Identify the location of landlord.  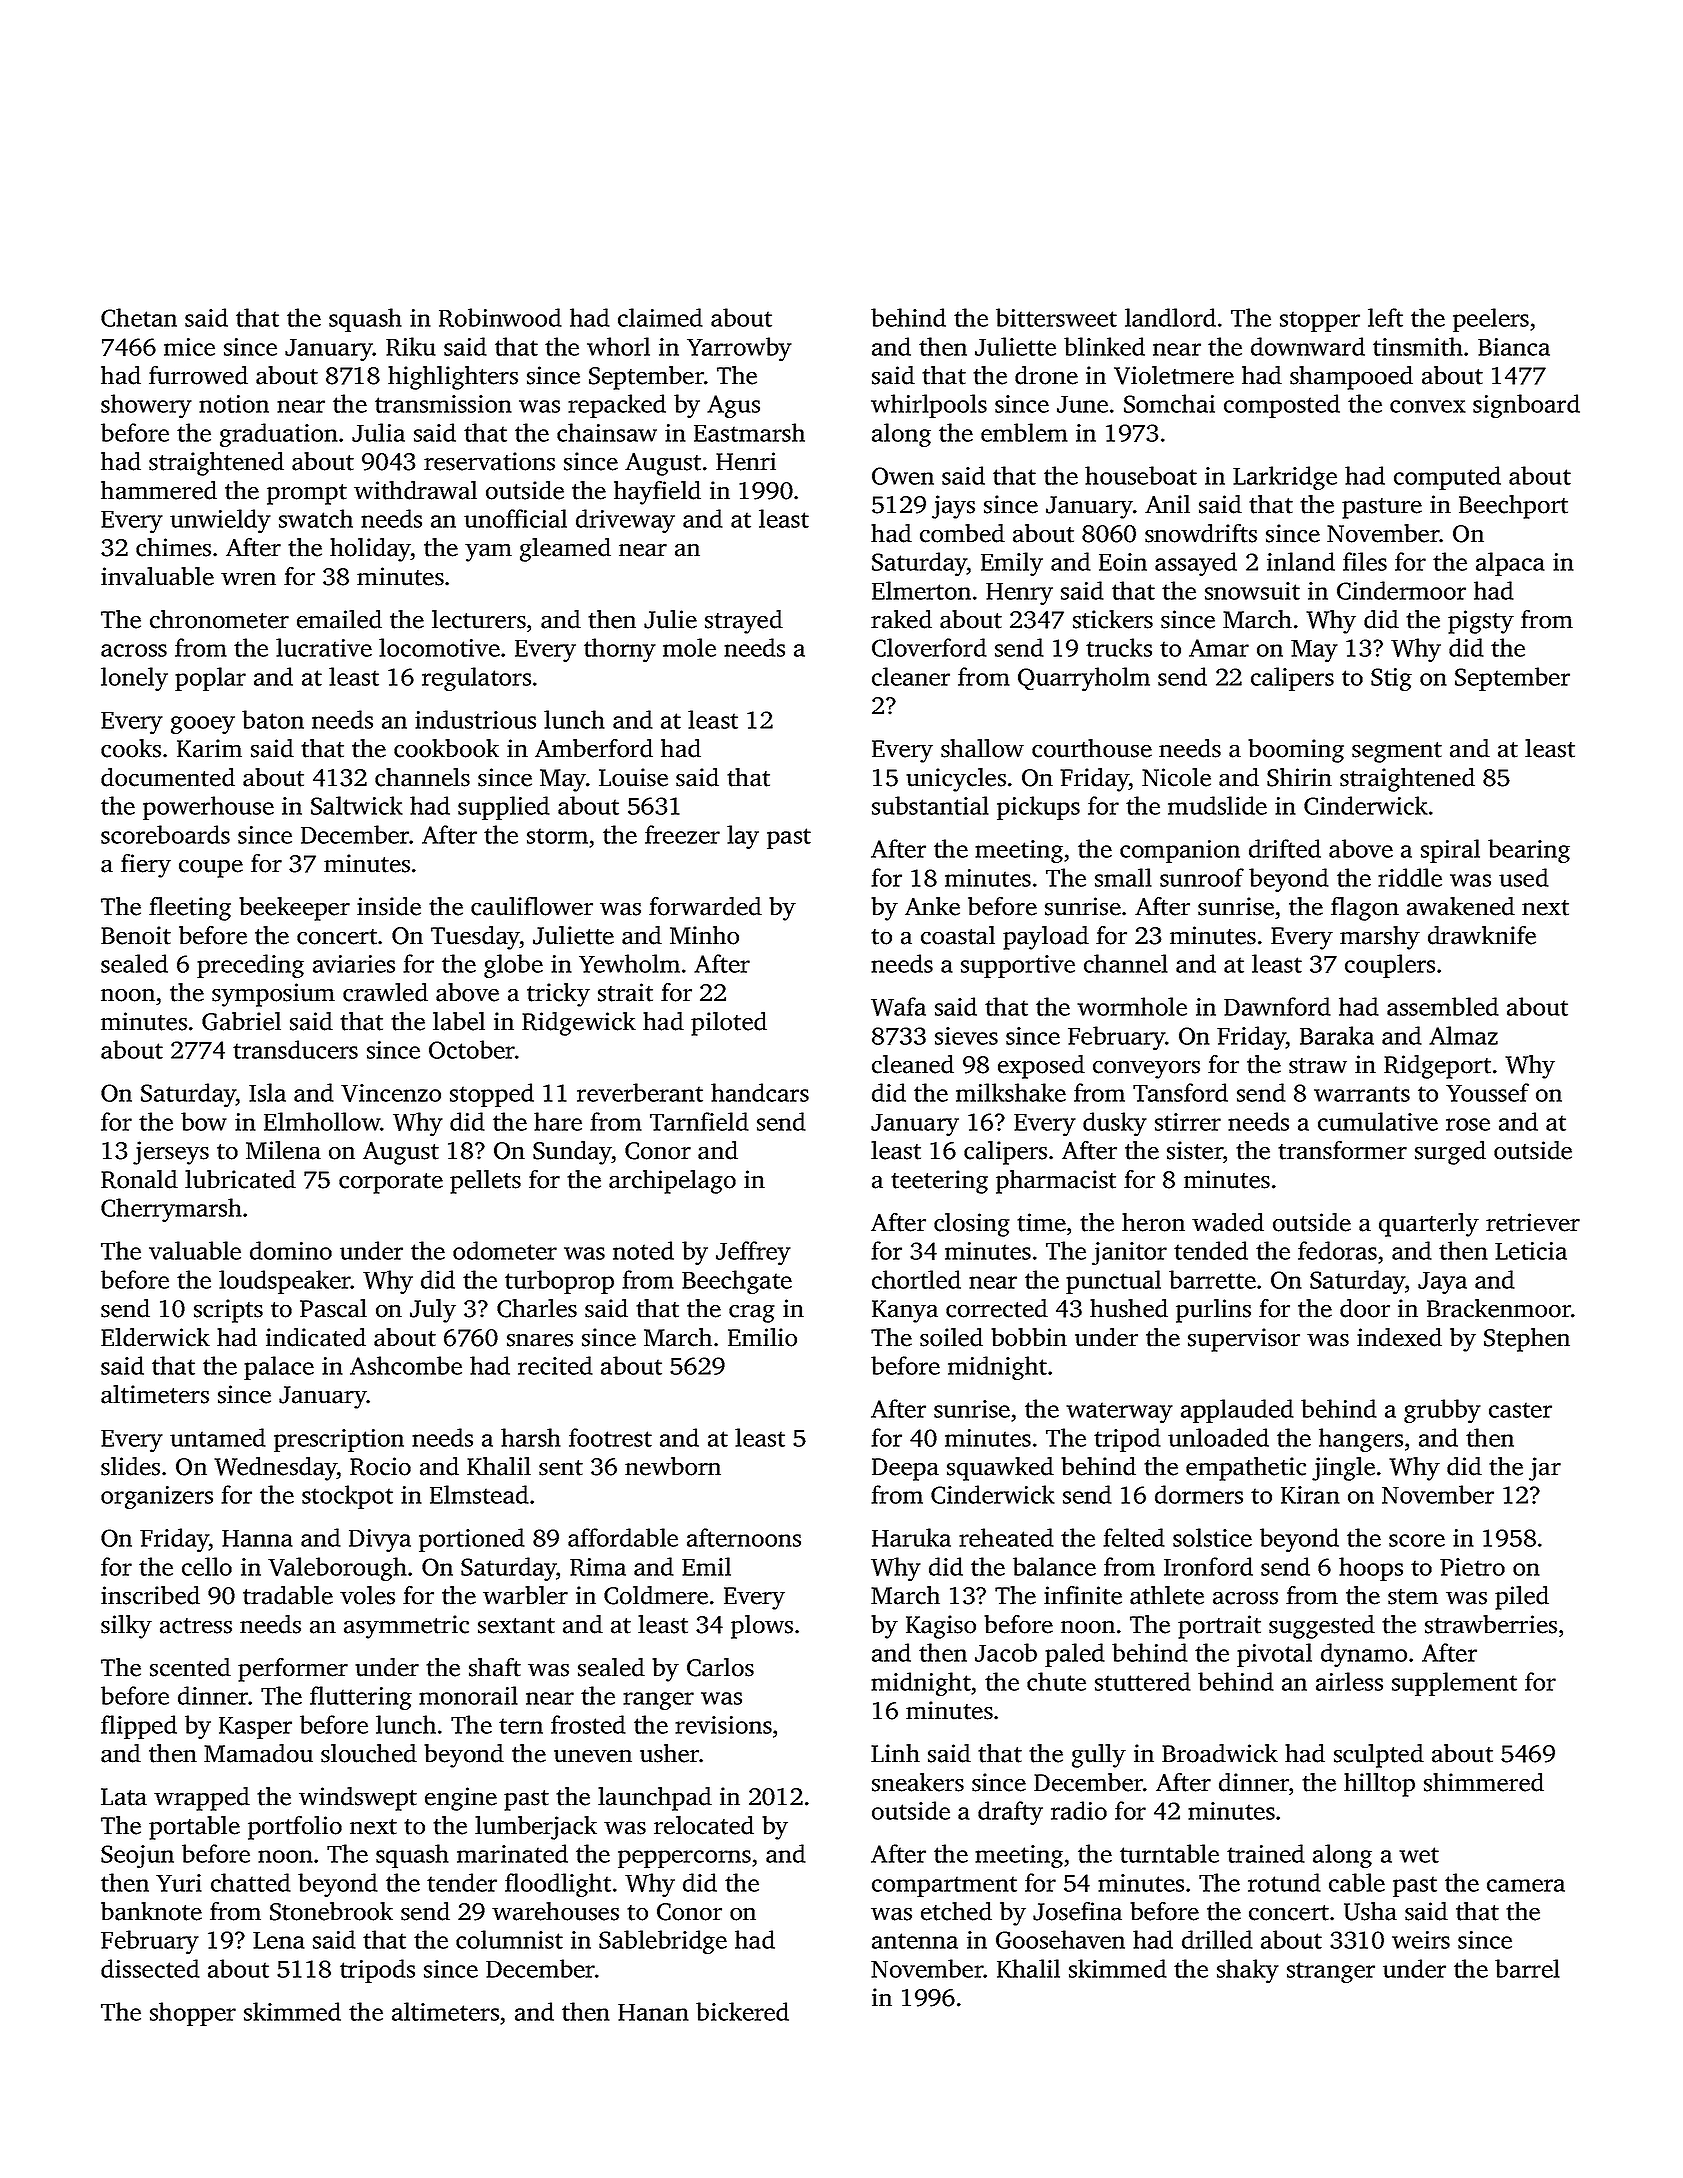
(1170, 317).
